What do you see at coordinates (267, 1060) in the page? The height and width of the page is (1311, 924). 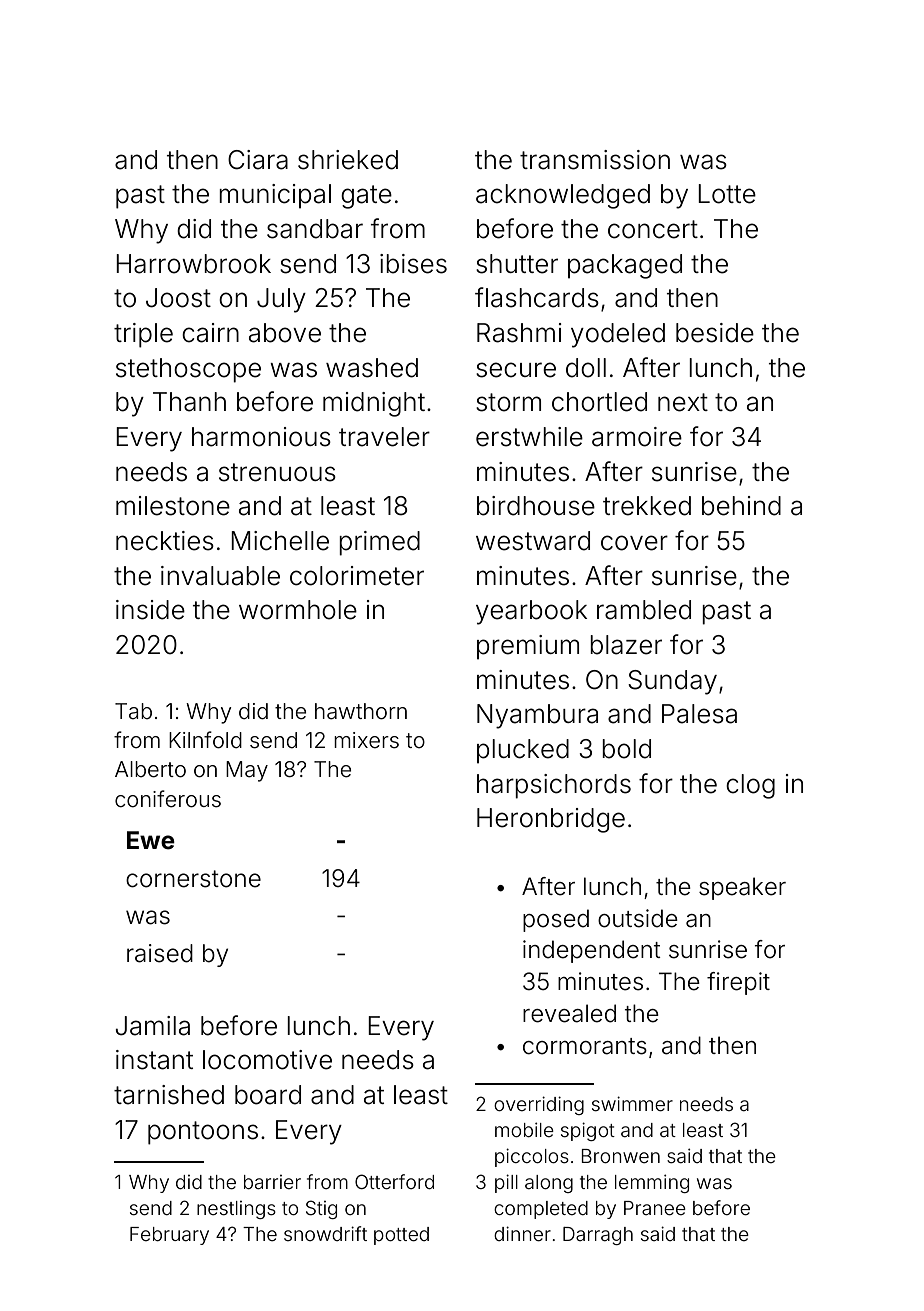 I see `locomotive` at bounding box center [267, 1060].
